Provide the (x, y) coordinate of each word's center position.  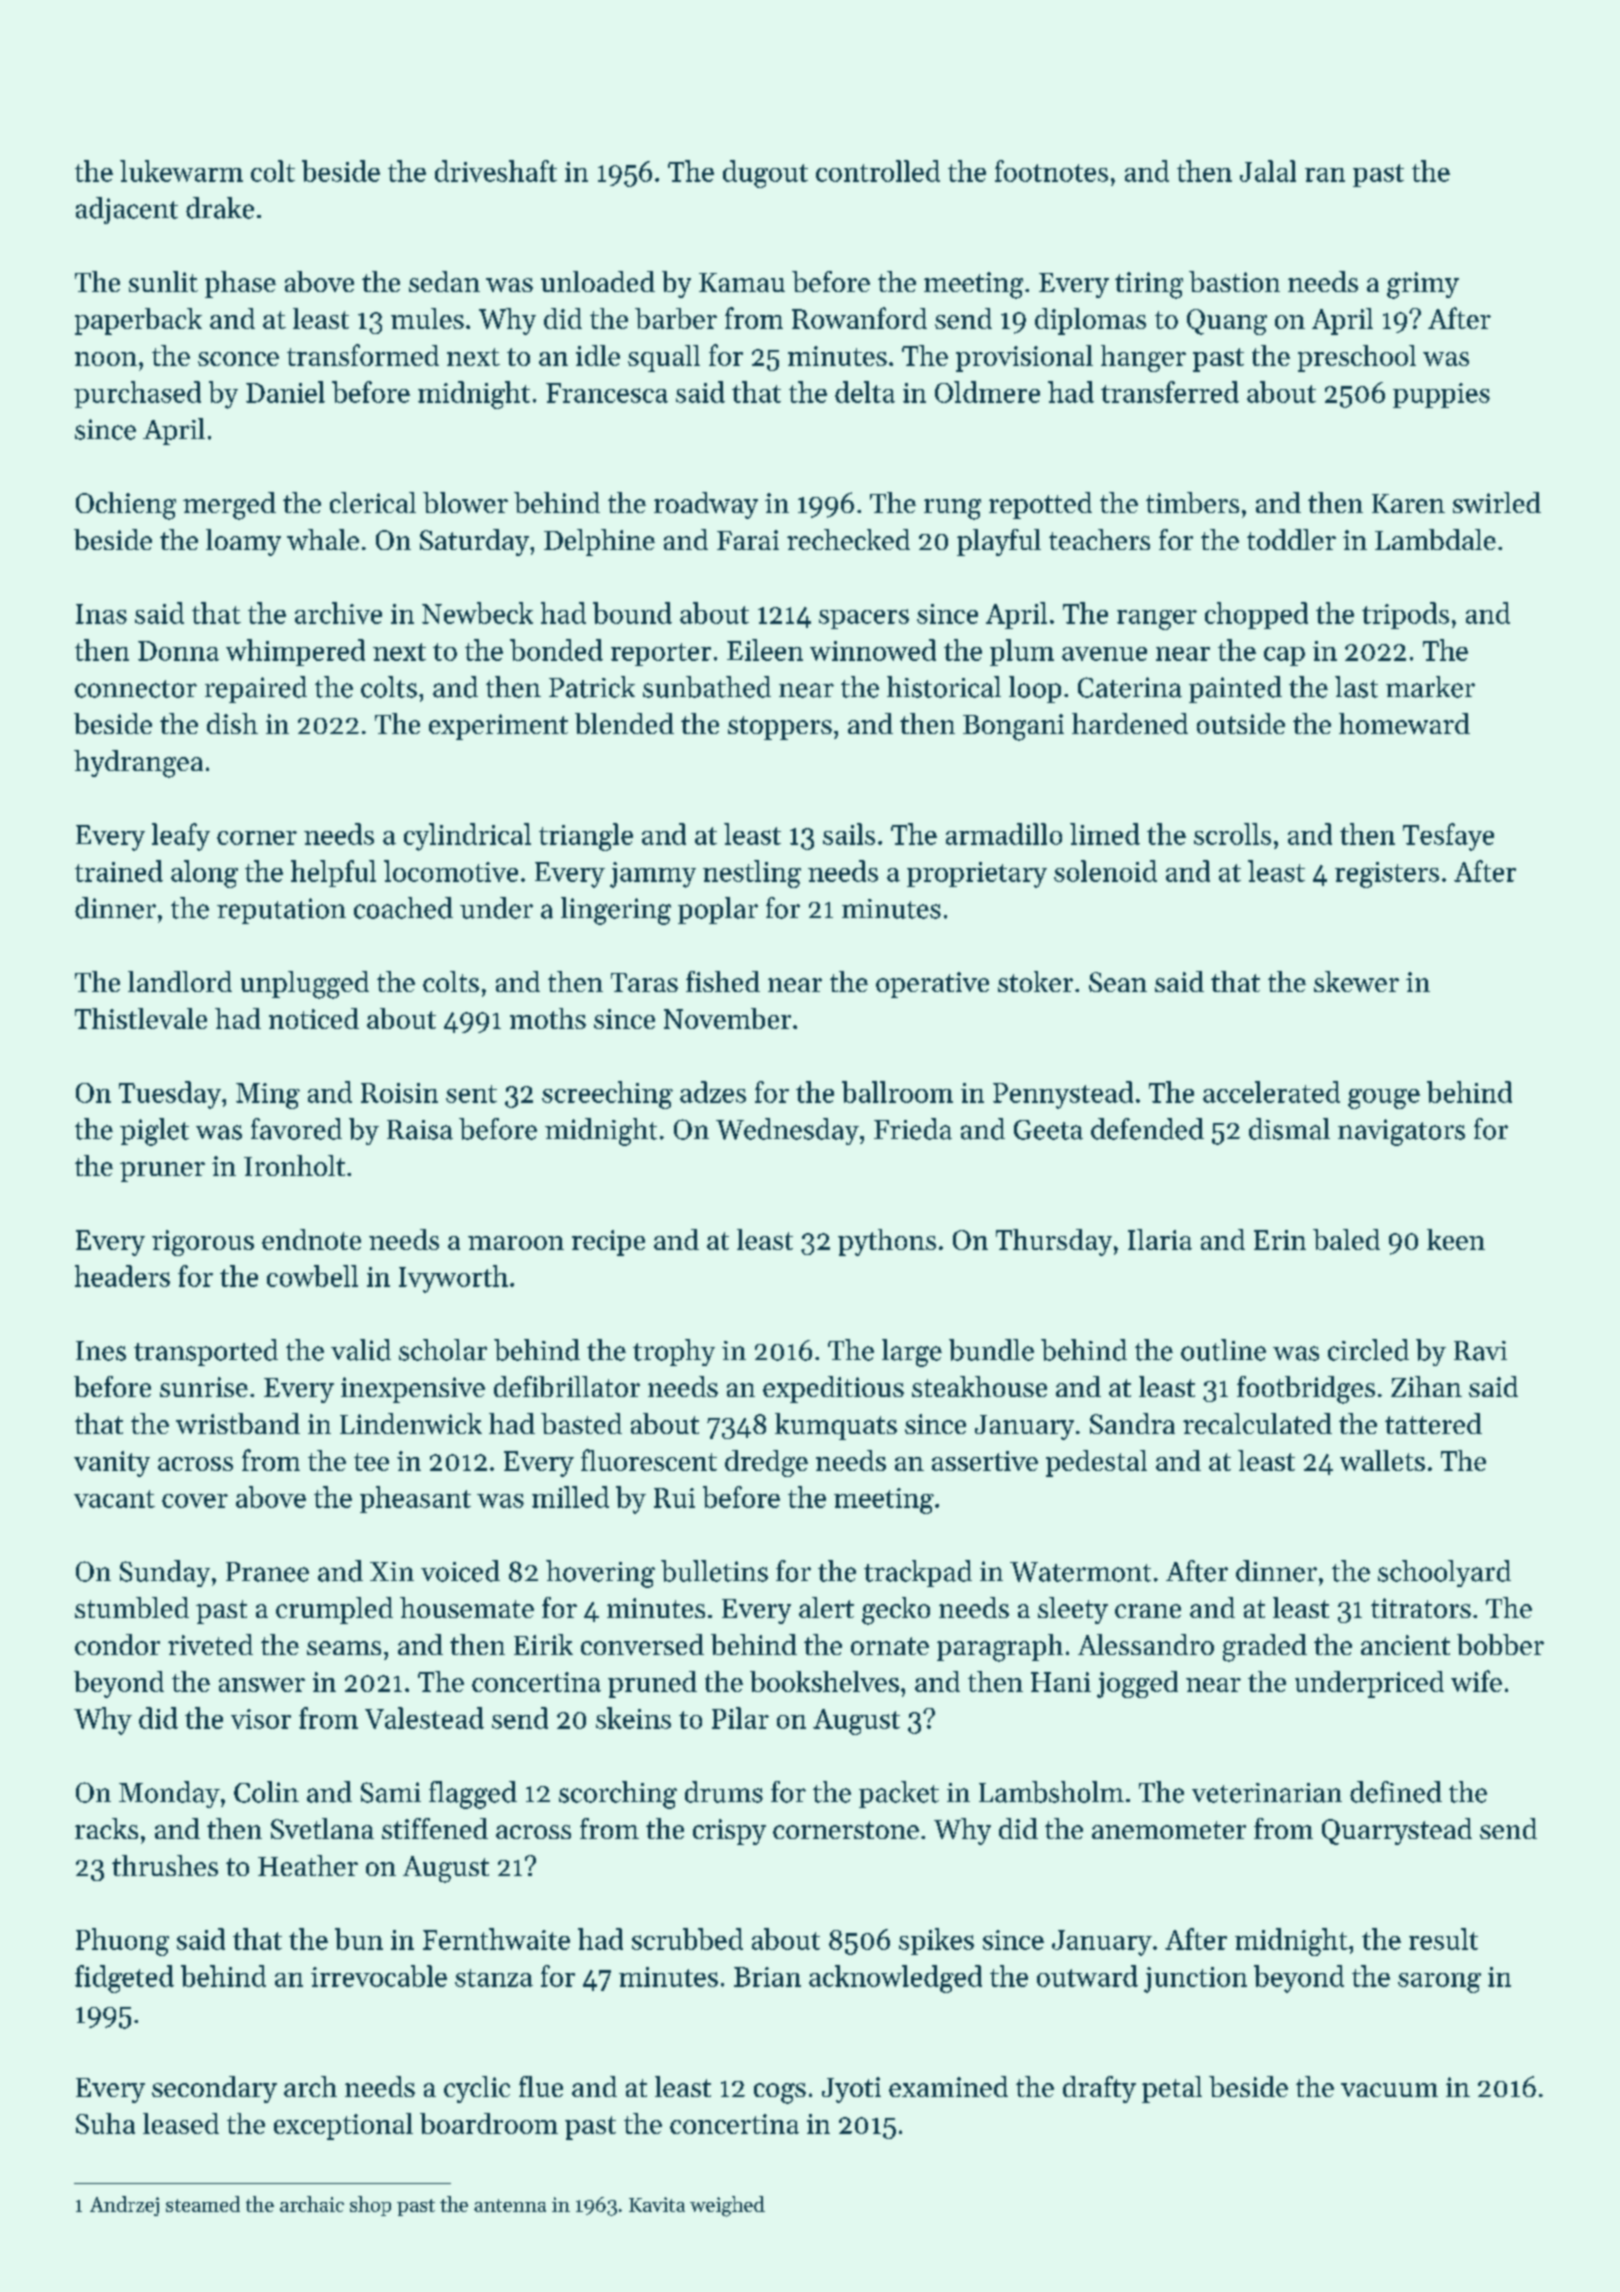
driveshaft (496, 171)
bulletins (714, 1571)
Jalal (1268, 171)
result (1443, 1939)
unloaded (598, 281)
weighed (727, 2206)
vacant (114, 1499)
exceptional (343, 2126)
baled (1346, 1239)
